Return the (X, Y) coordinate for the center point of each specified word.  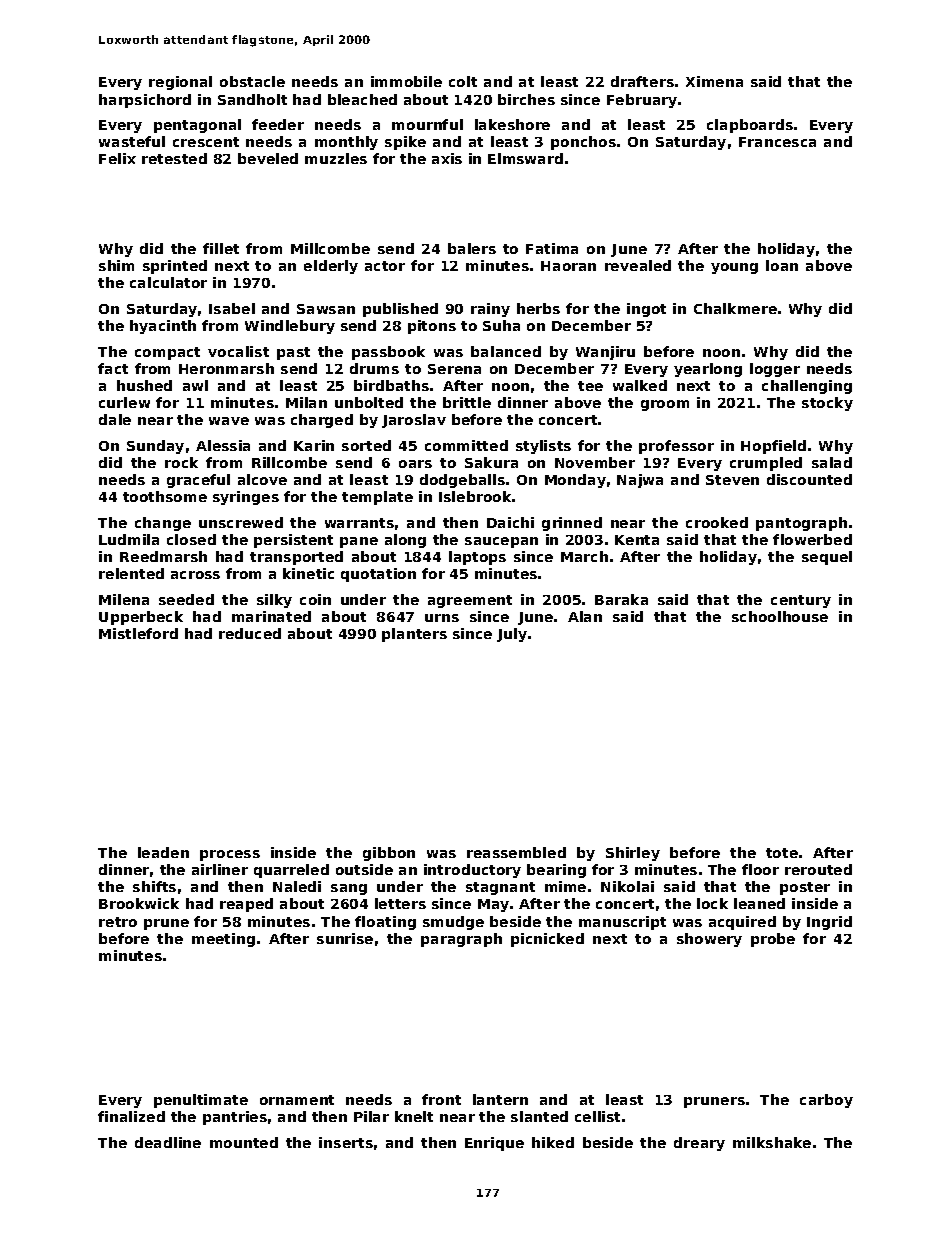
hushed (144, 385)
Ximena (714, 81)
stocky (827, 404)
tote (782, 853)
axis (447, 158)
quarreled (291, 871)
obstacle (252, 81)
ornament (297, 1100)
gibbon (389, 854)
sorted (366, 445)
